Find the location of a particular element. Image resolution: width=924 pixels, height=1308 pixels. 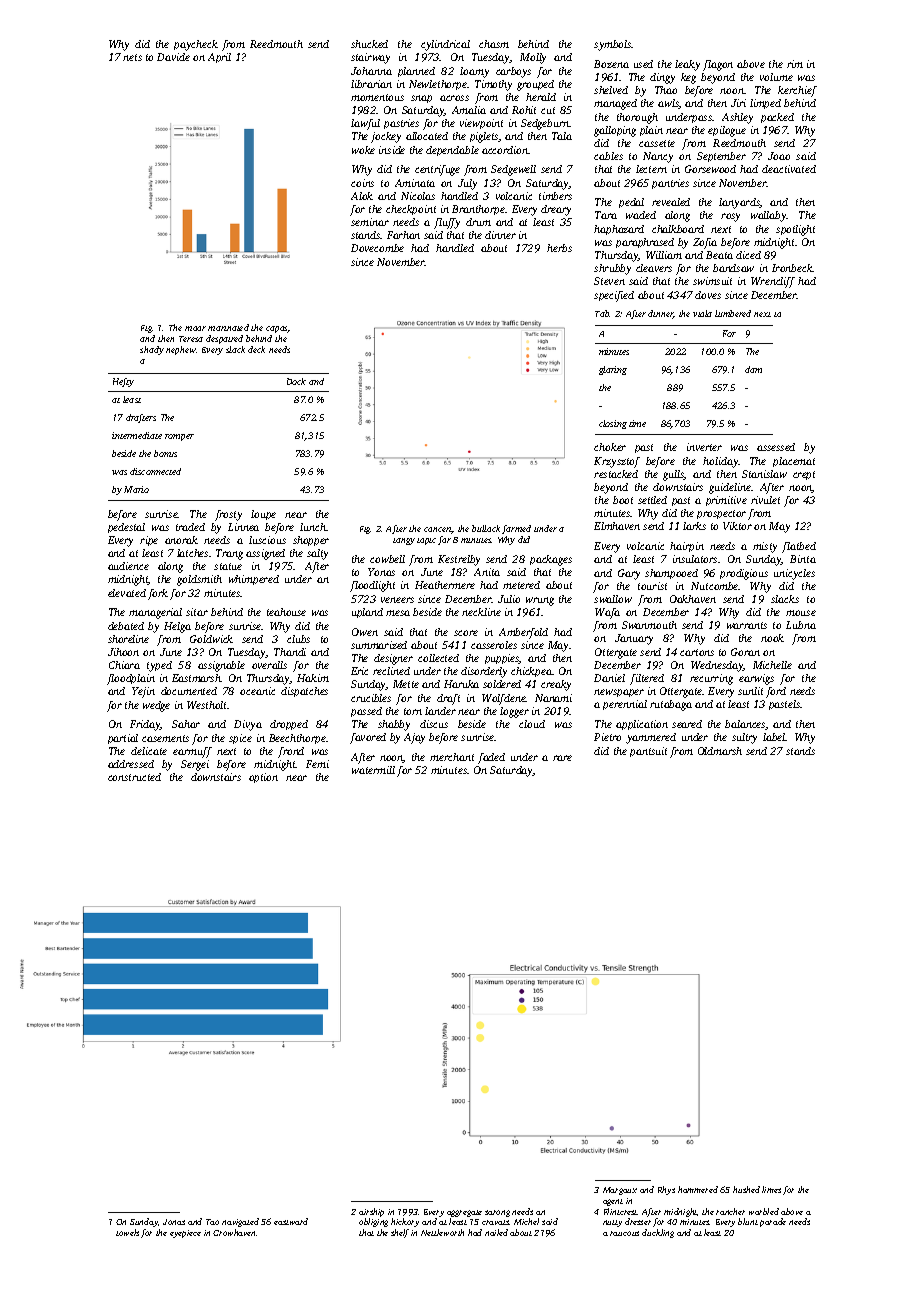

Jiri is located at coordinates (738, 103).
